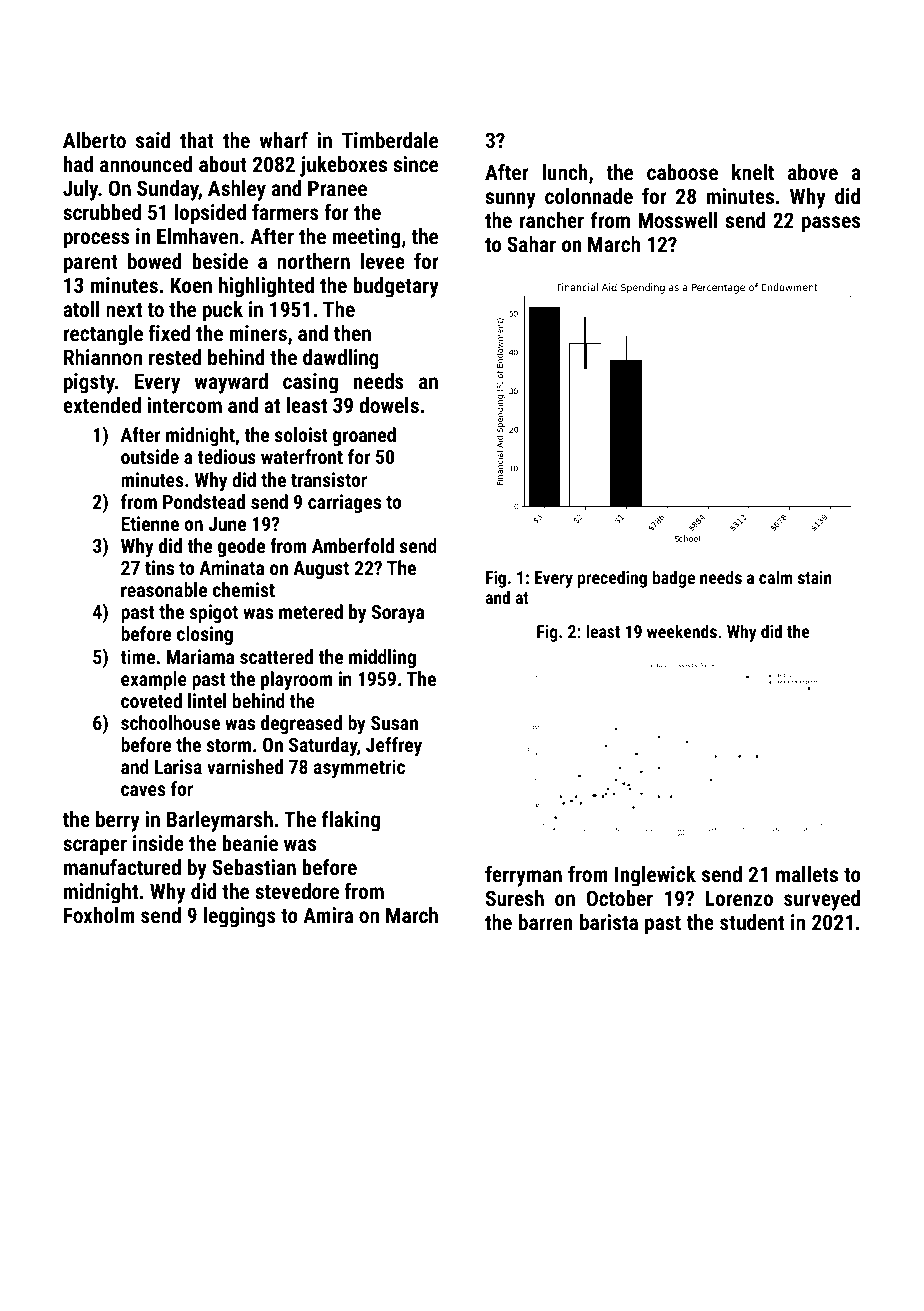 The height and width of the screenshot is (1311, 924). Describe the element at coordinates (674, 579) in the screenshot. I see `badge` at that location.
